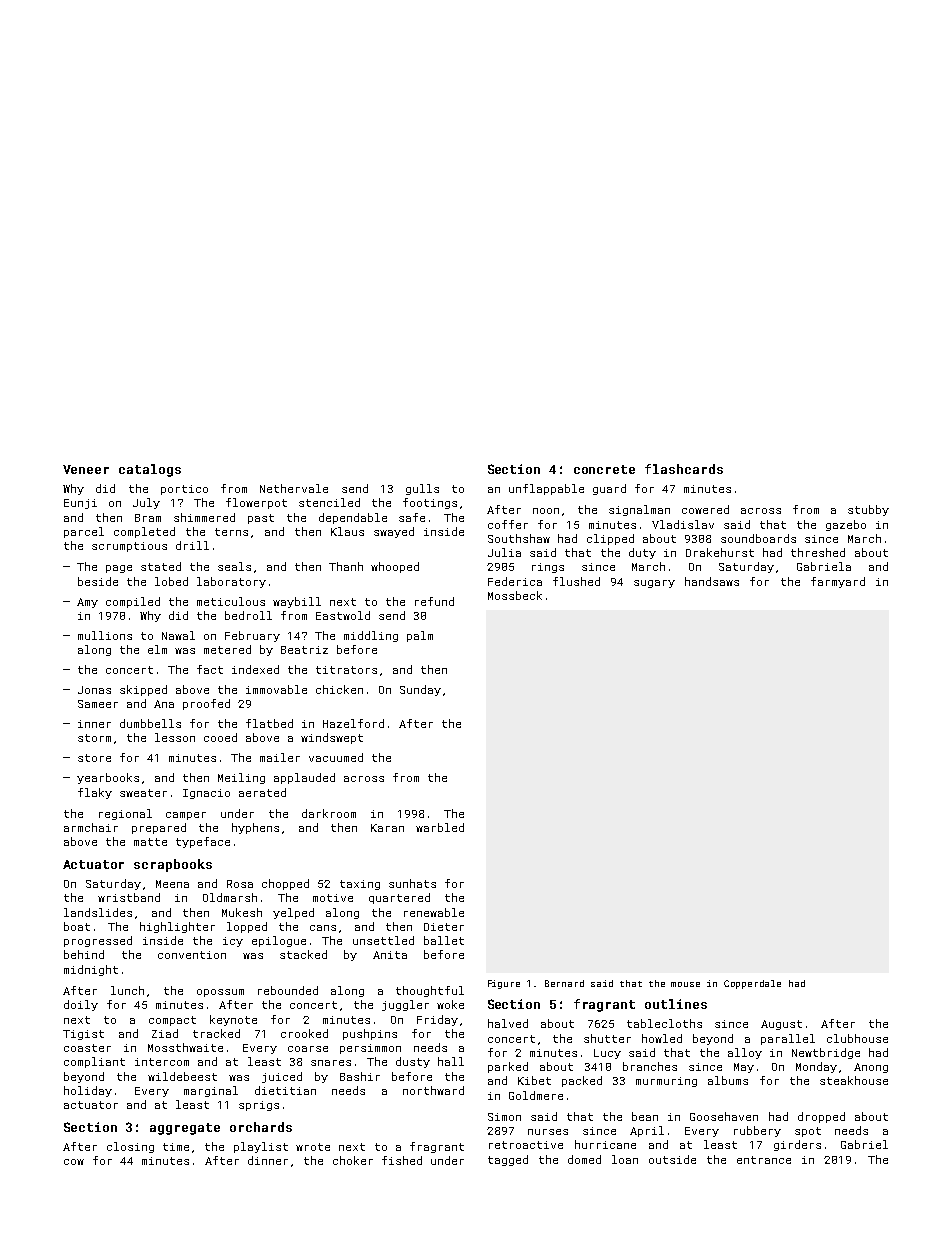 This screenshot has height=1233, width=952. What do you see at coordinates (712, 581) in the screenshot?
I see `handsaws` at bounding box center [712, 581].
